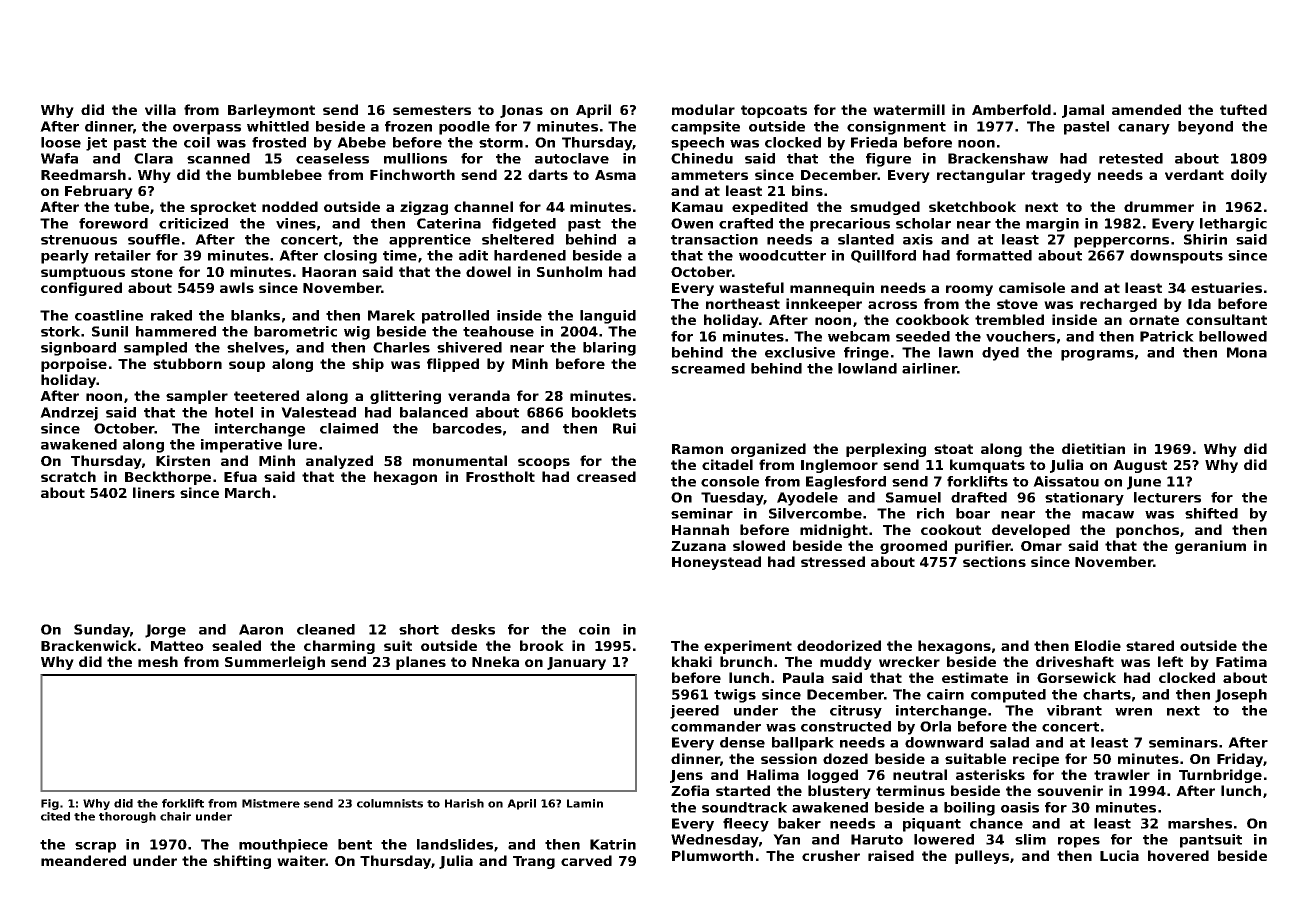  Describe the element at coordinates (586, 860) in the screenshot. I see `carved` at that location.
